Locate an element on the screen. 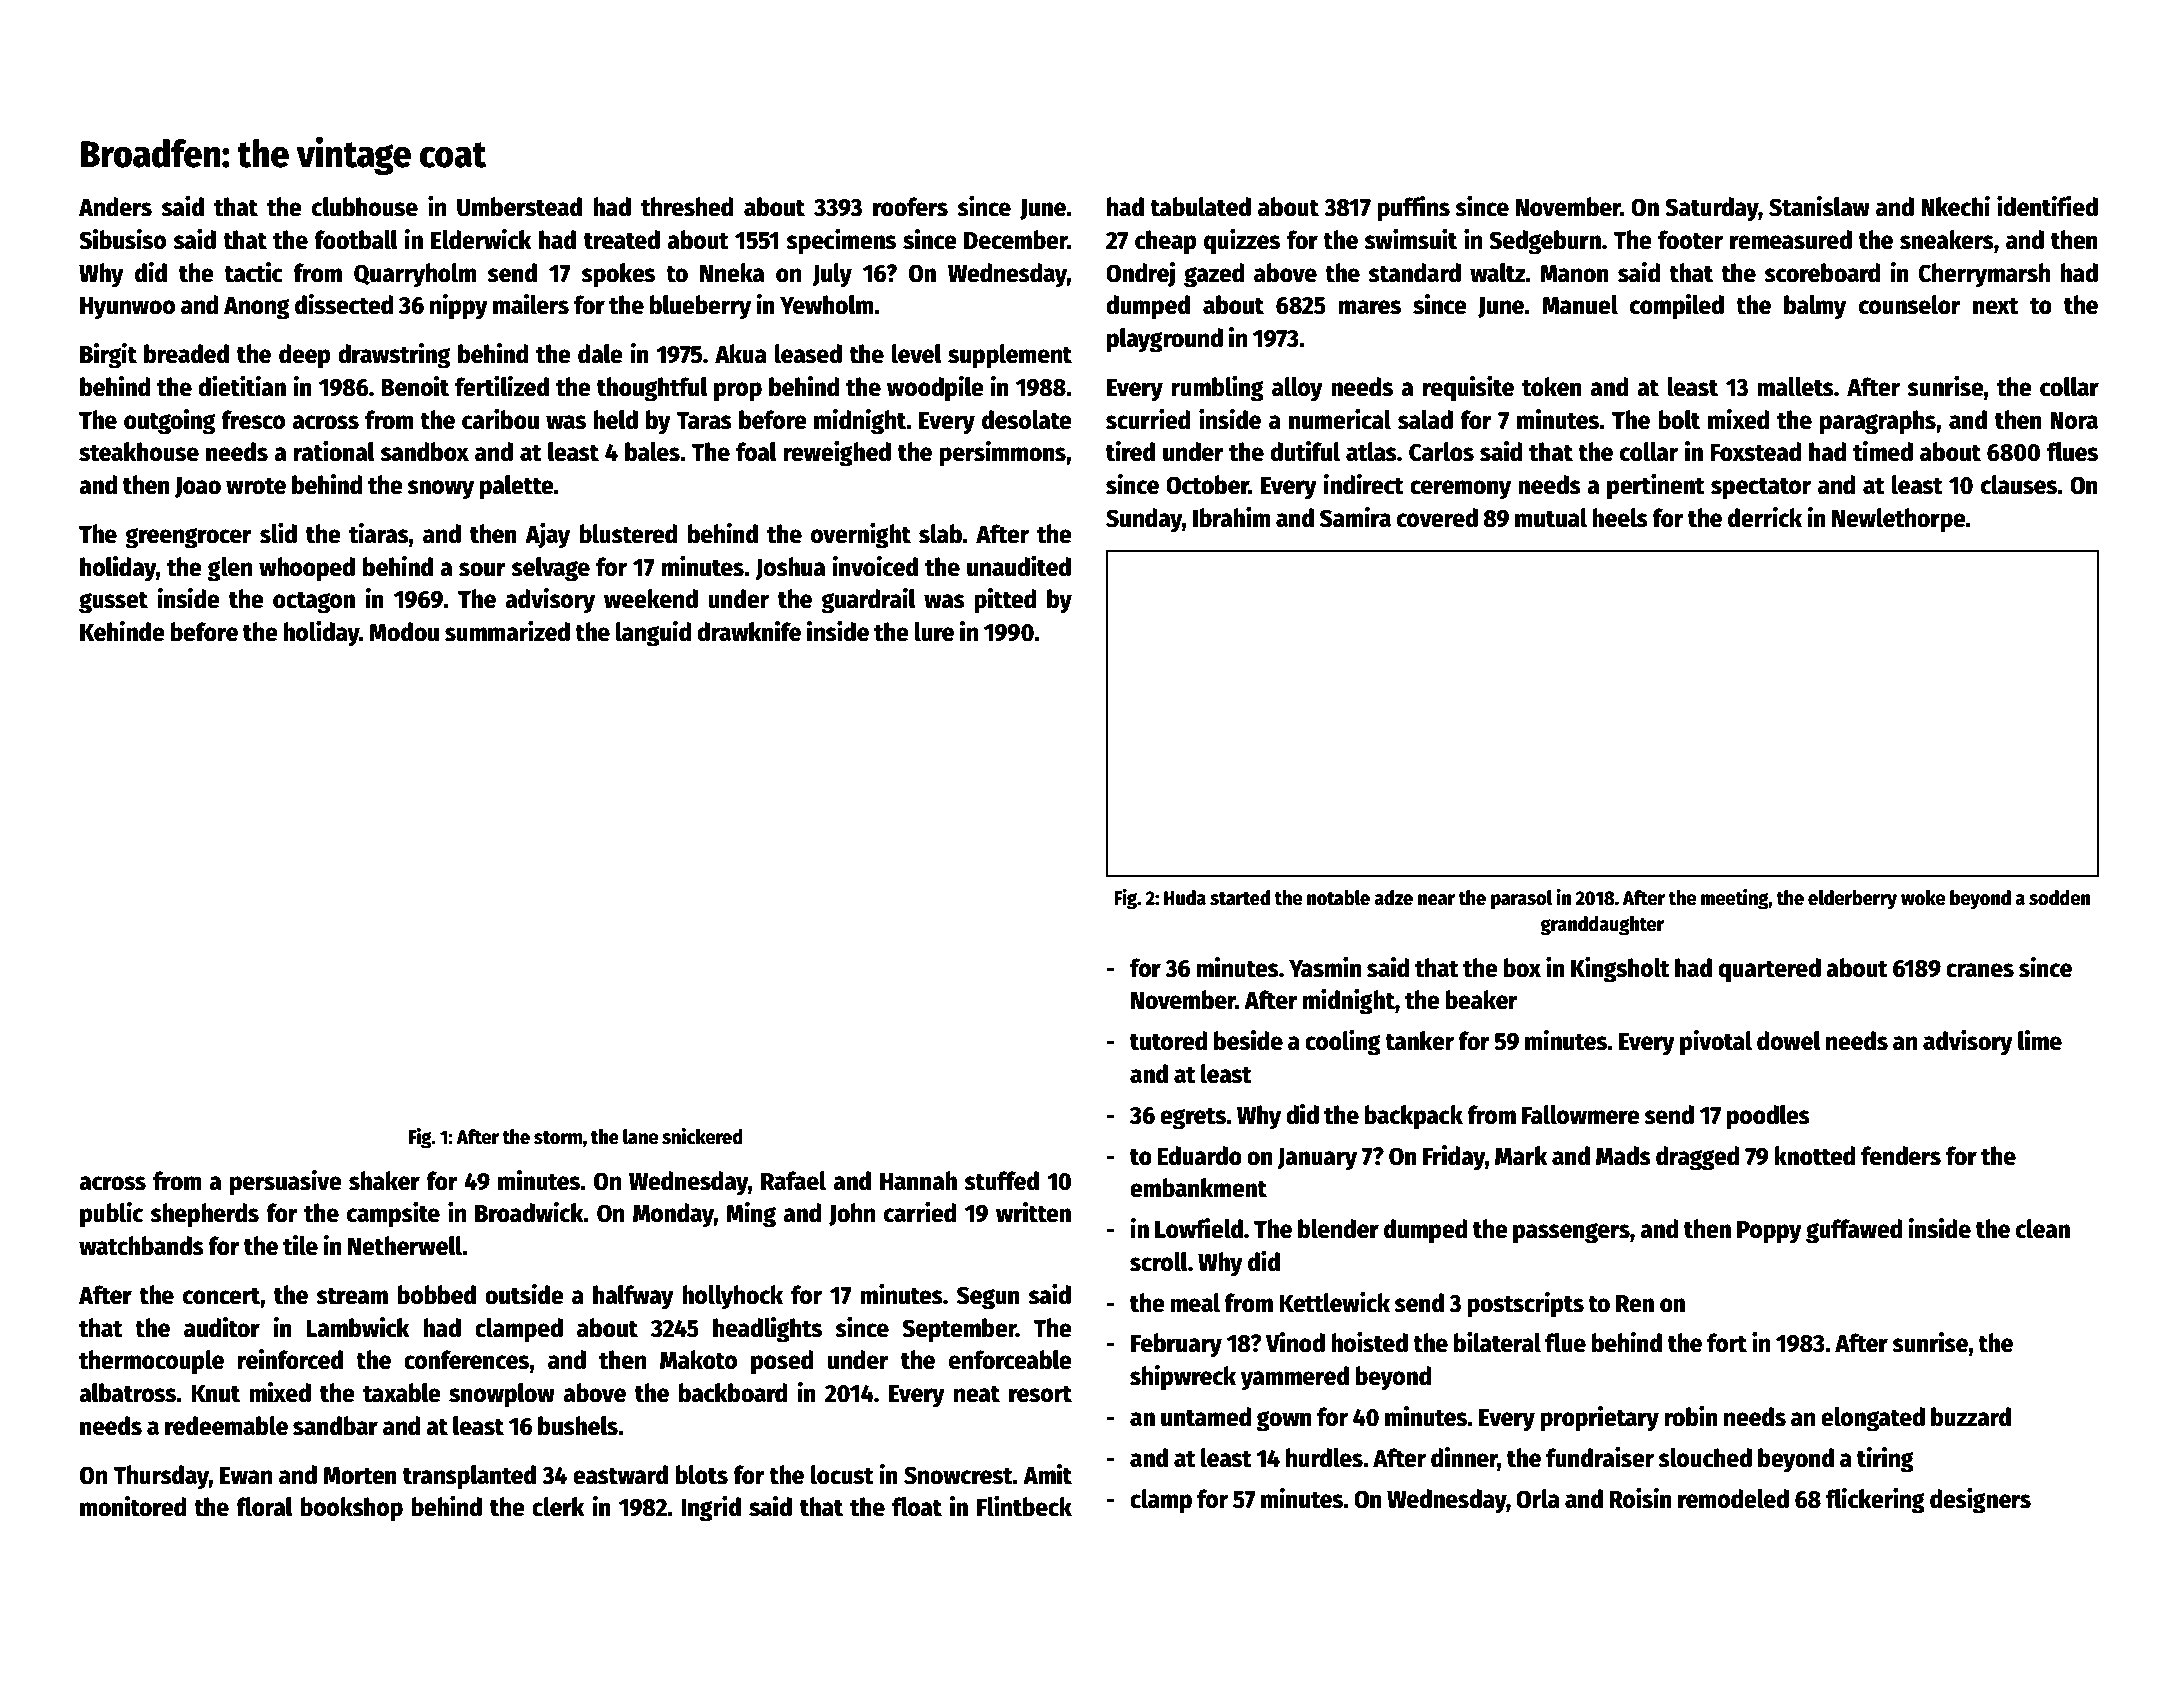 The width and height of the screenshot is (2178, 1683). monitored is located at coordinates (133, 1506).
